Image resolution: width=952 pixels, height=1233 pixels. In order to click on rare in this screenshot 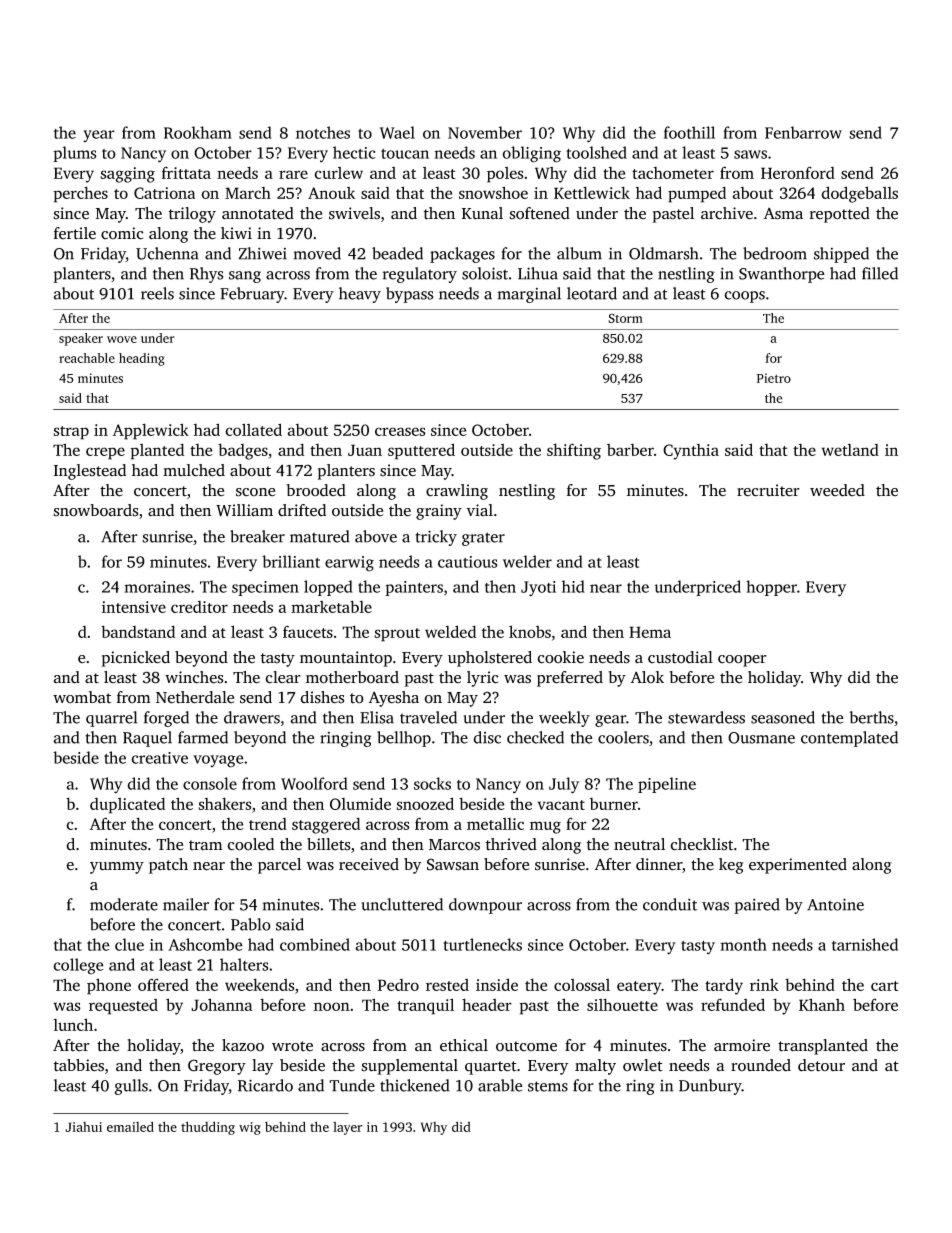, I will do `click(293, 174)`.
